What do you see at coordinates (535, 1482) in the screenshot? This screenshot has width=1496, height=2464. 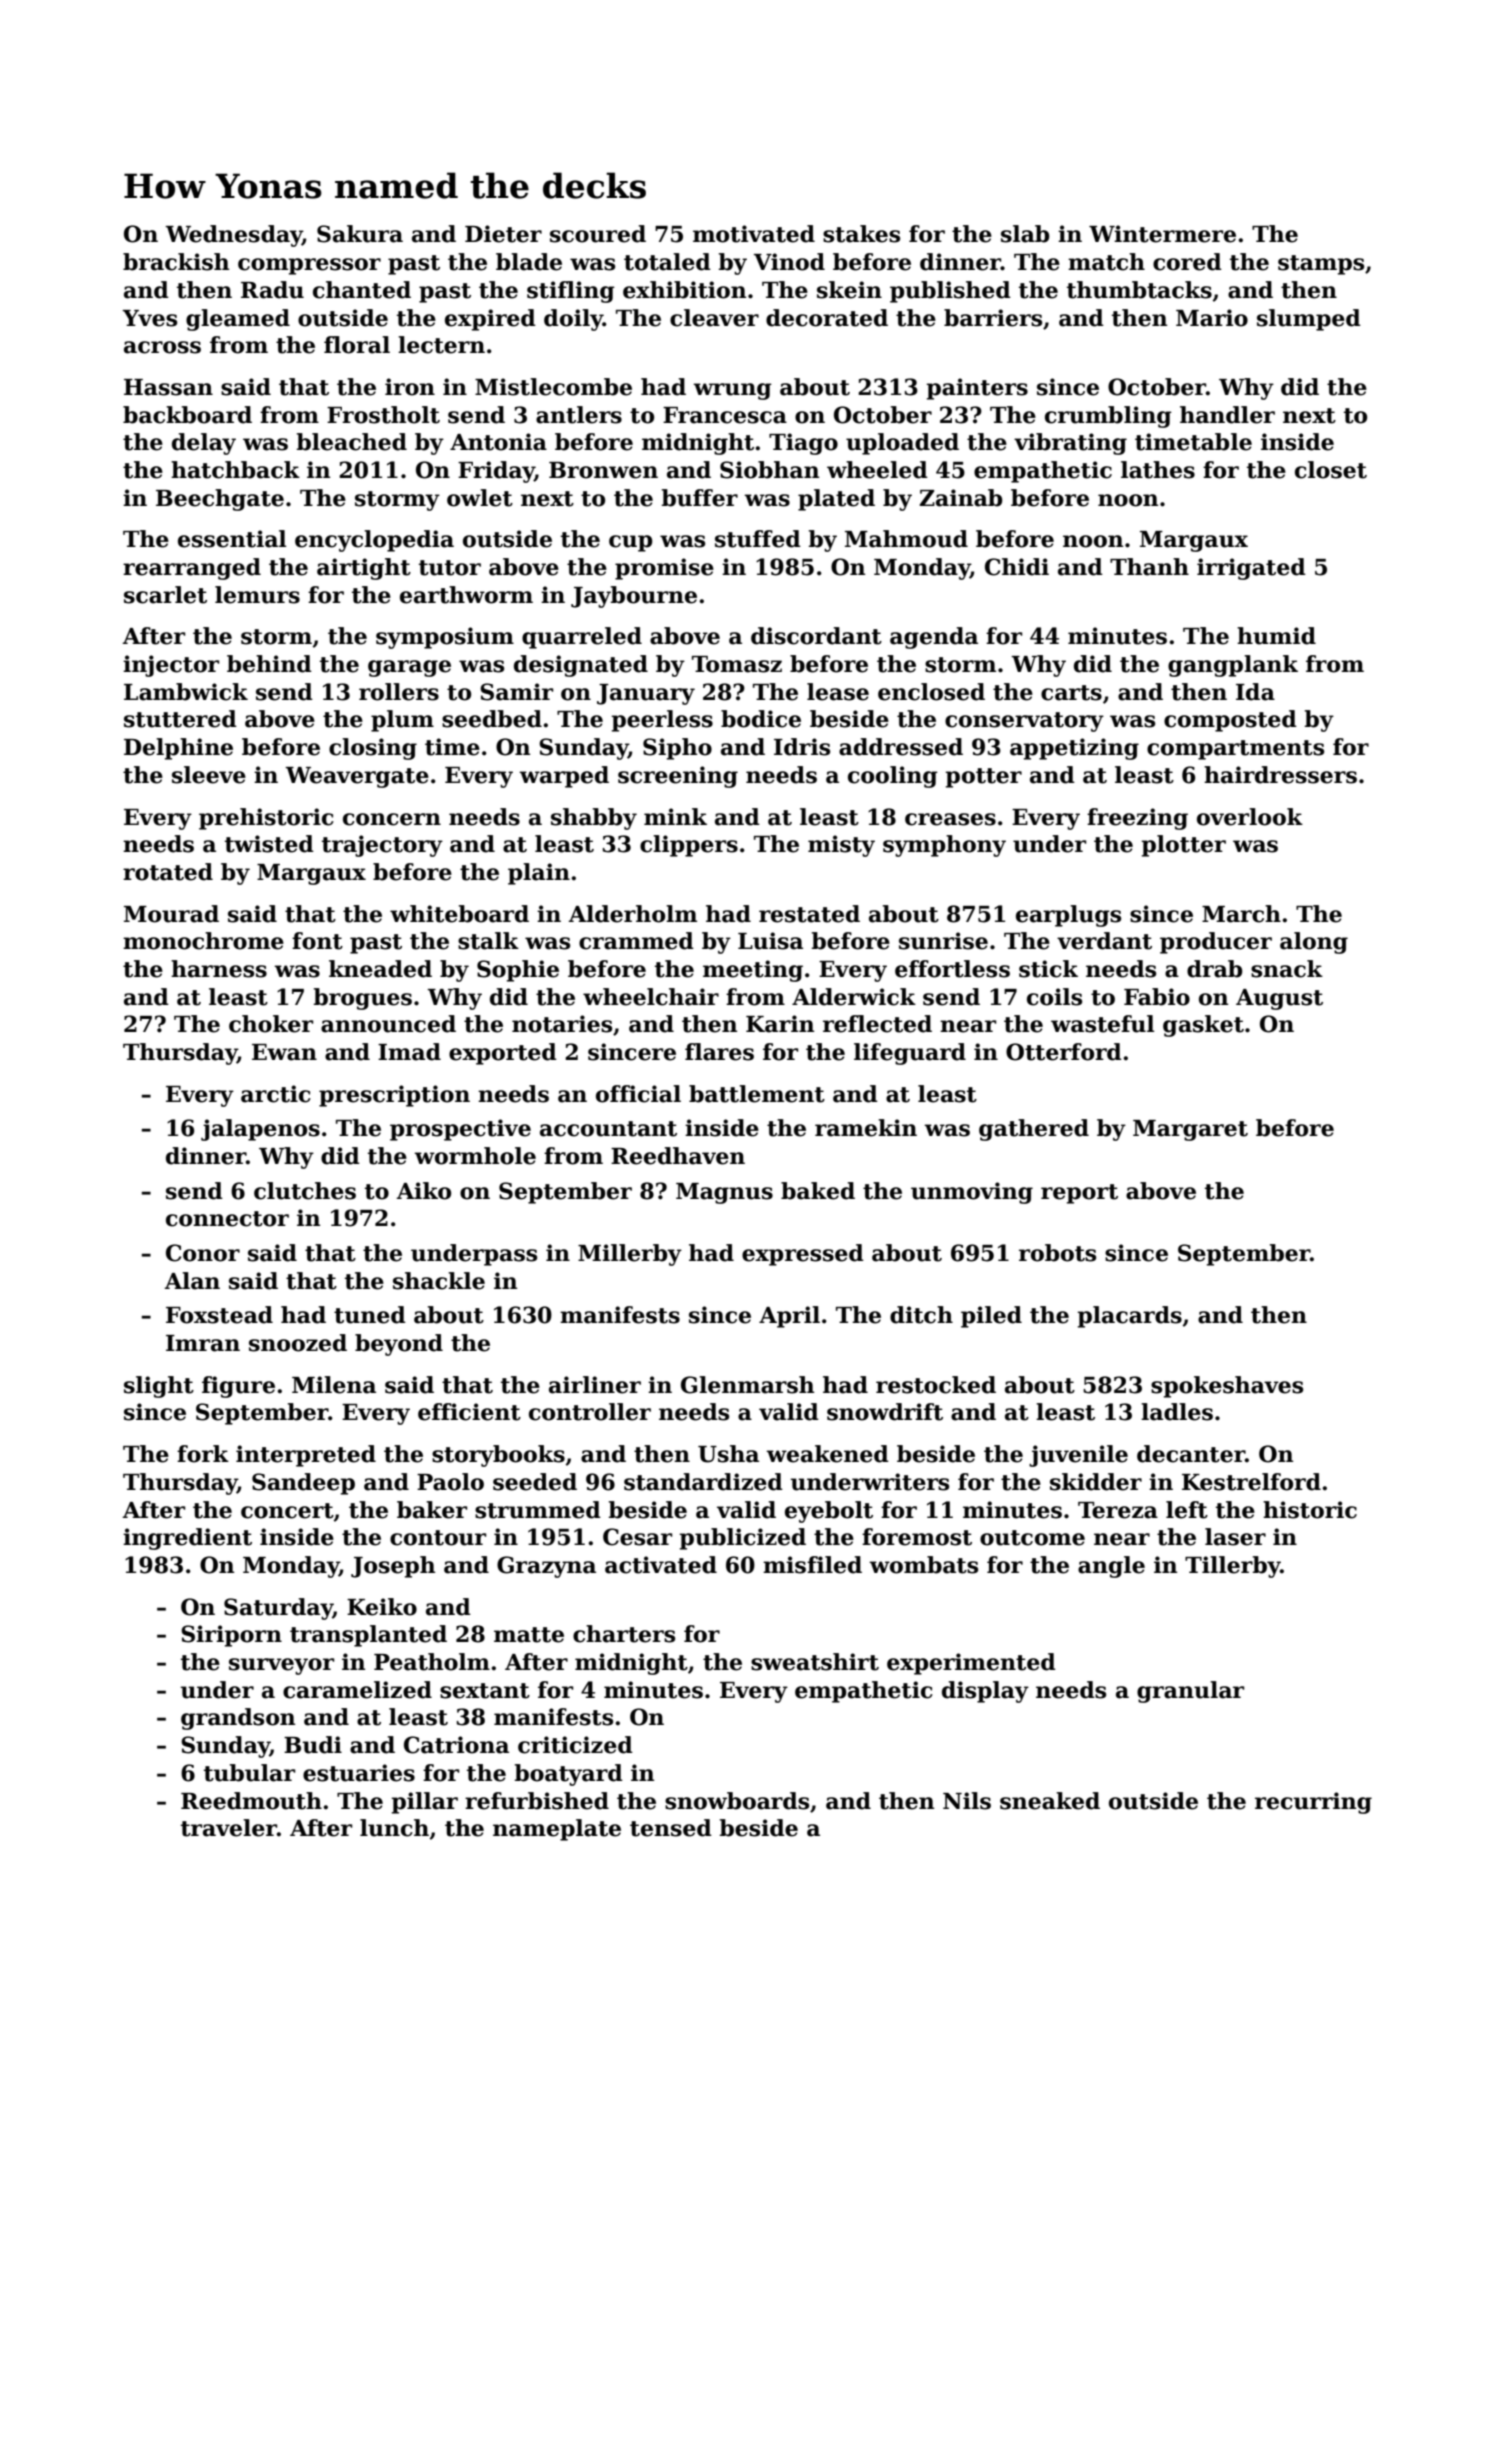 I see `seeded` at bounding box center [535, 1482].
